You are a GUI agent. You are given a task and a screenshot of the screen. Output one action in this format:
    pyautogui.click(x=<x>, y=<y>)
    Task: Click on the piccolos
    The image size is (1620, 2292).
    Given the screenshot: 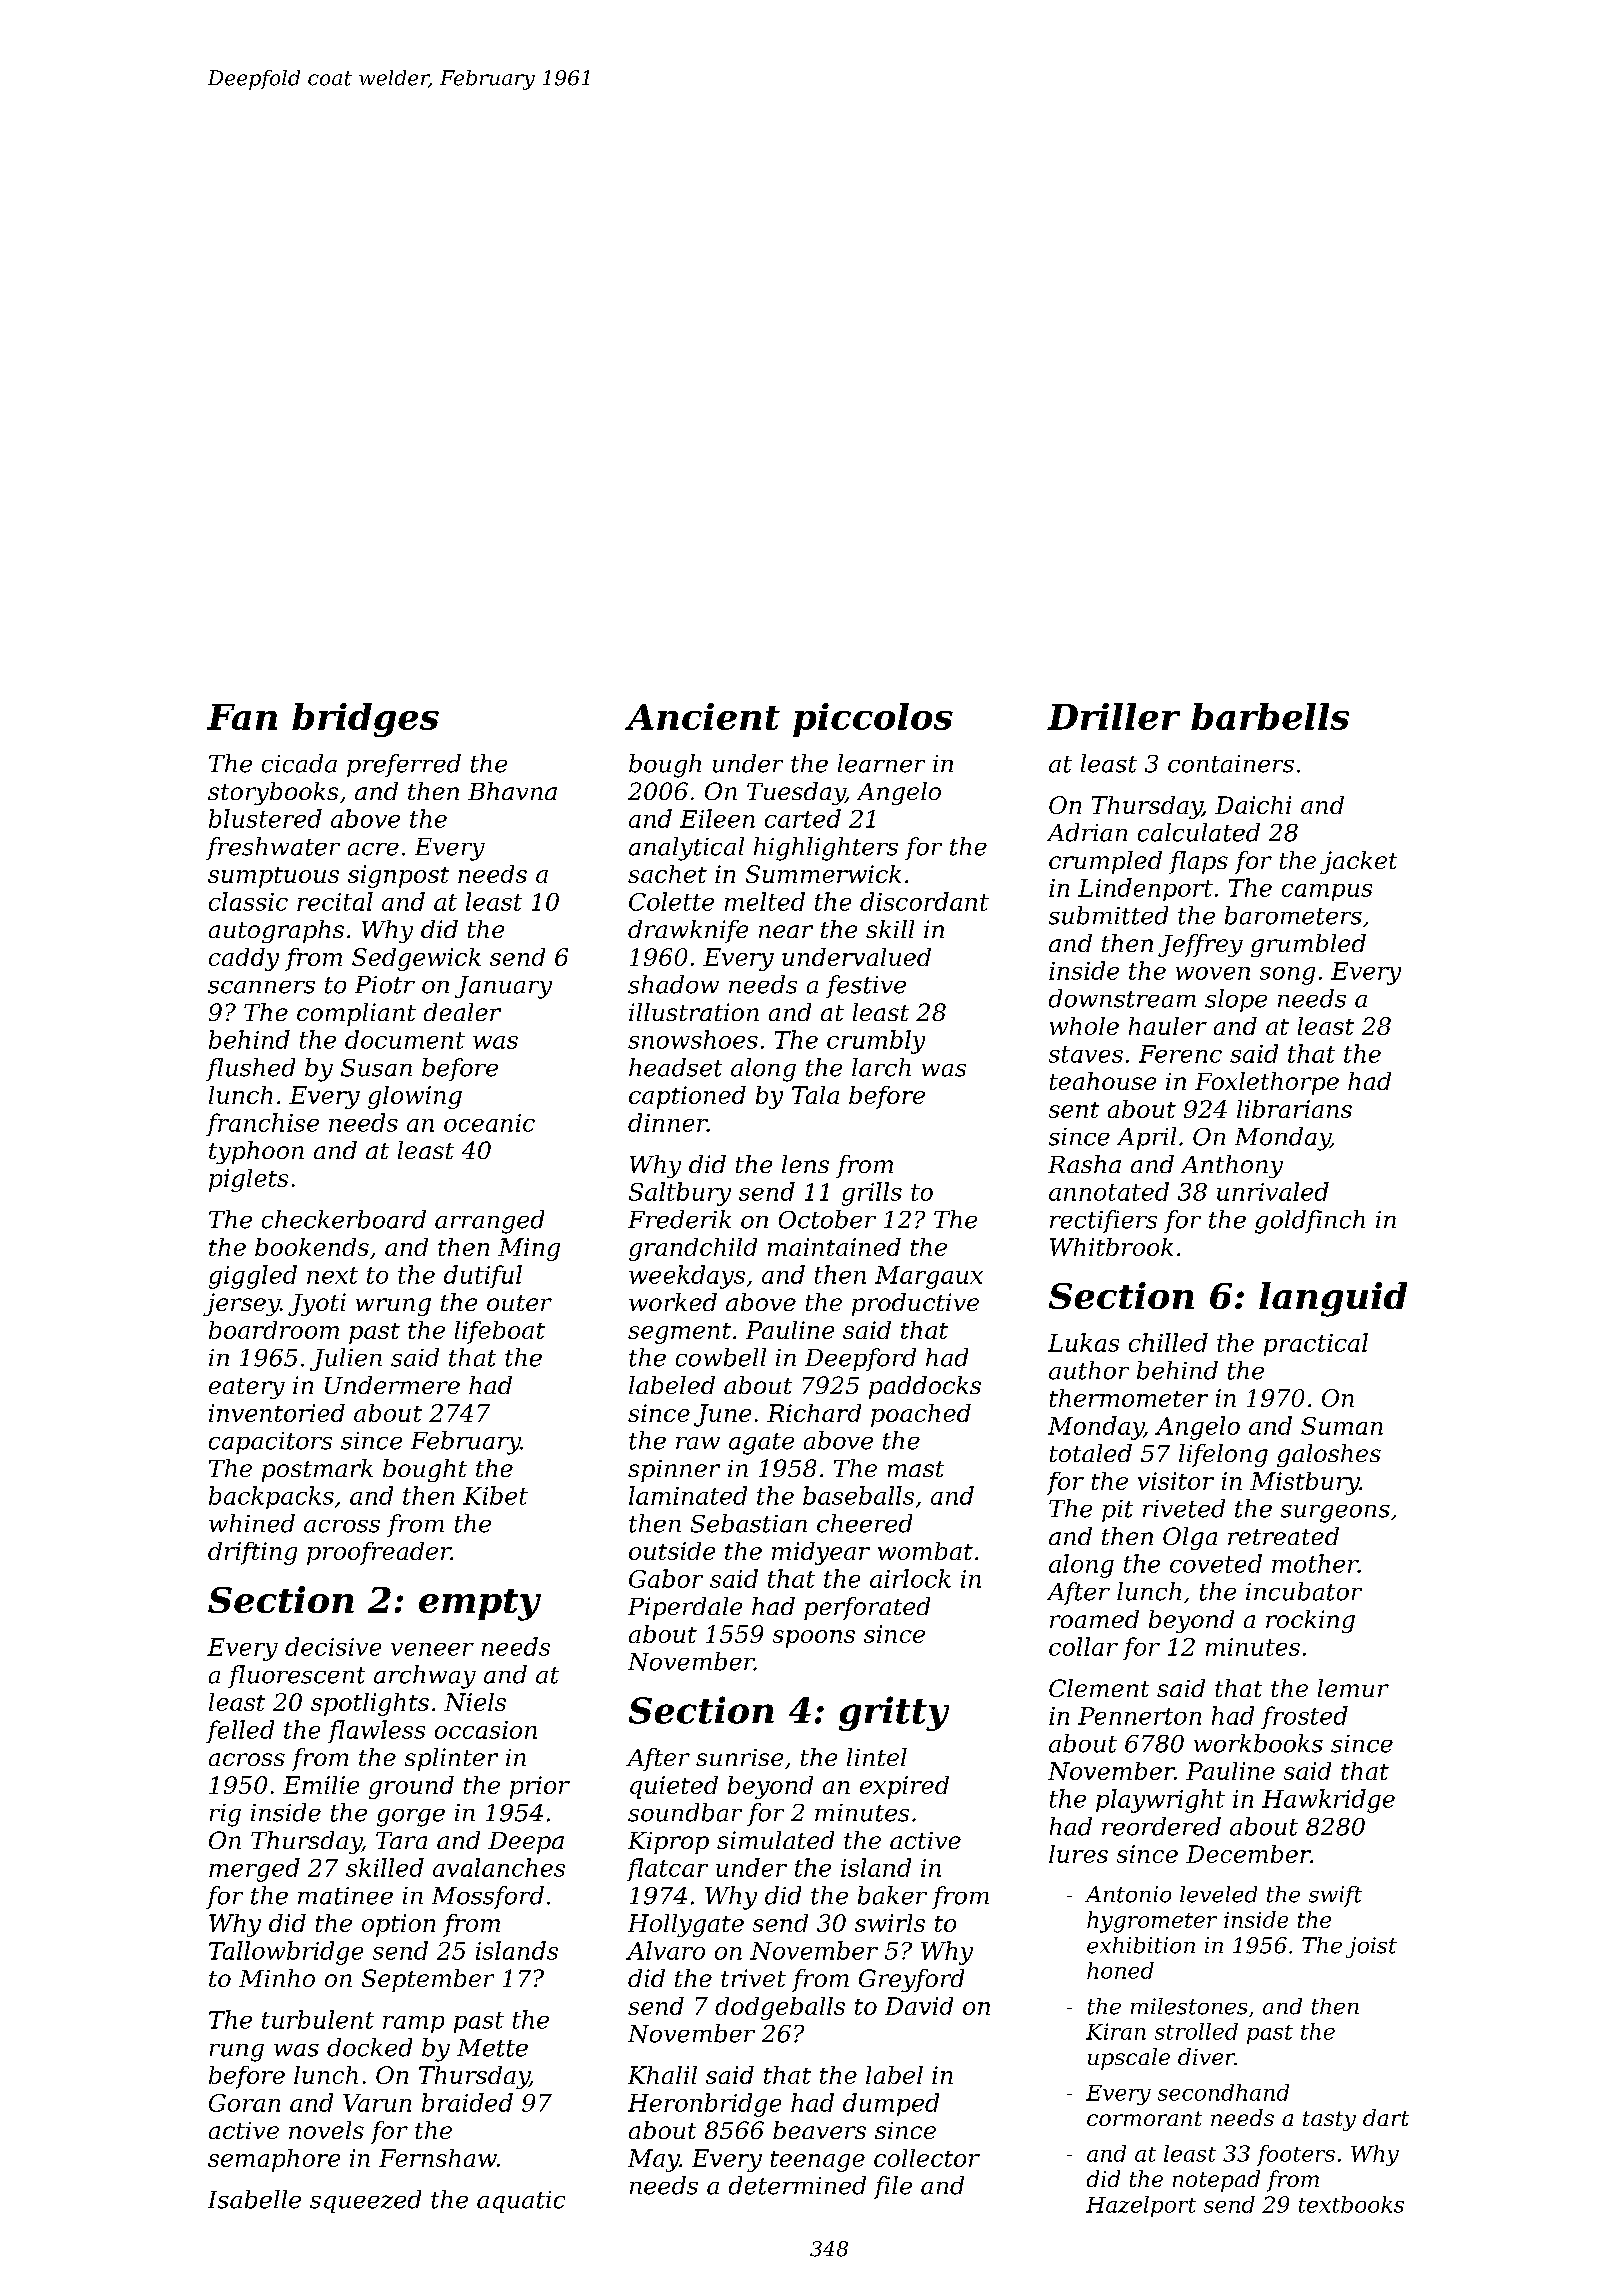 What is the action you would take?
    pyautogui.click(x=873, y=720)
